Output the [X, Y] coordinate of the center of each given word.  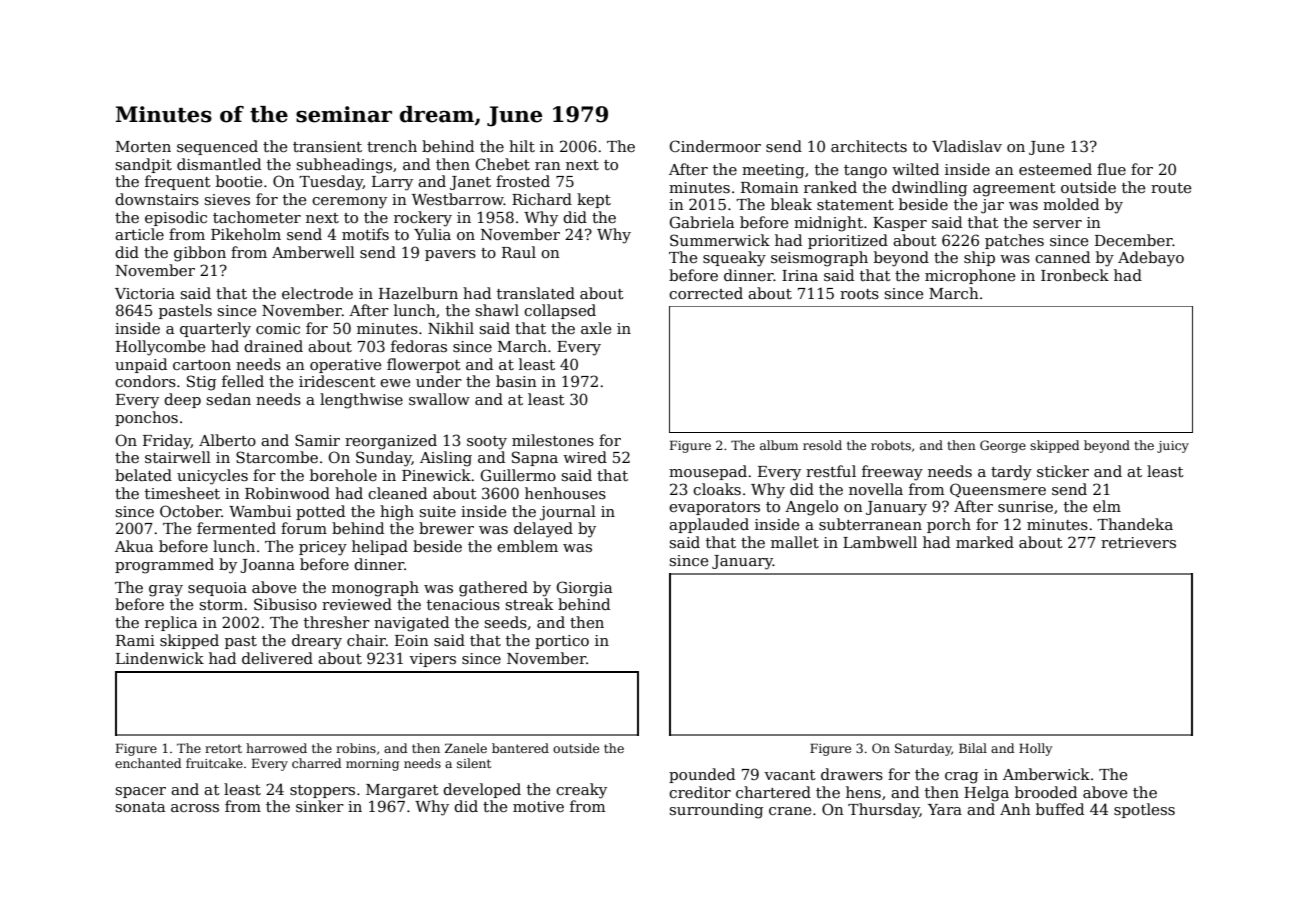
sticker [1063, 471]
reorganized [391, 442]
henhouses [565, 493]
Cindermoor [715, 146]
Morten [143, 146]
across [195, 808]
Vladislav [967, 146]
